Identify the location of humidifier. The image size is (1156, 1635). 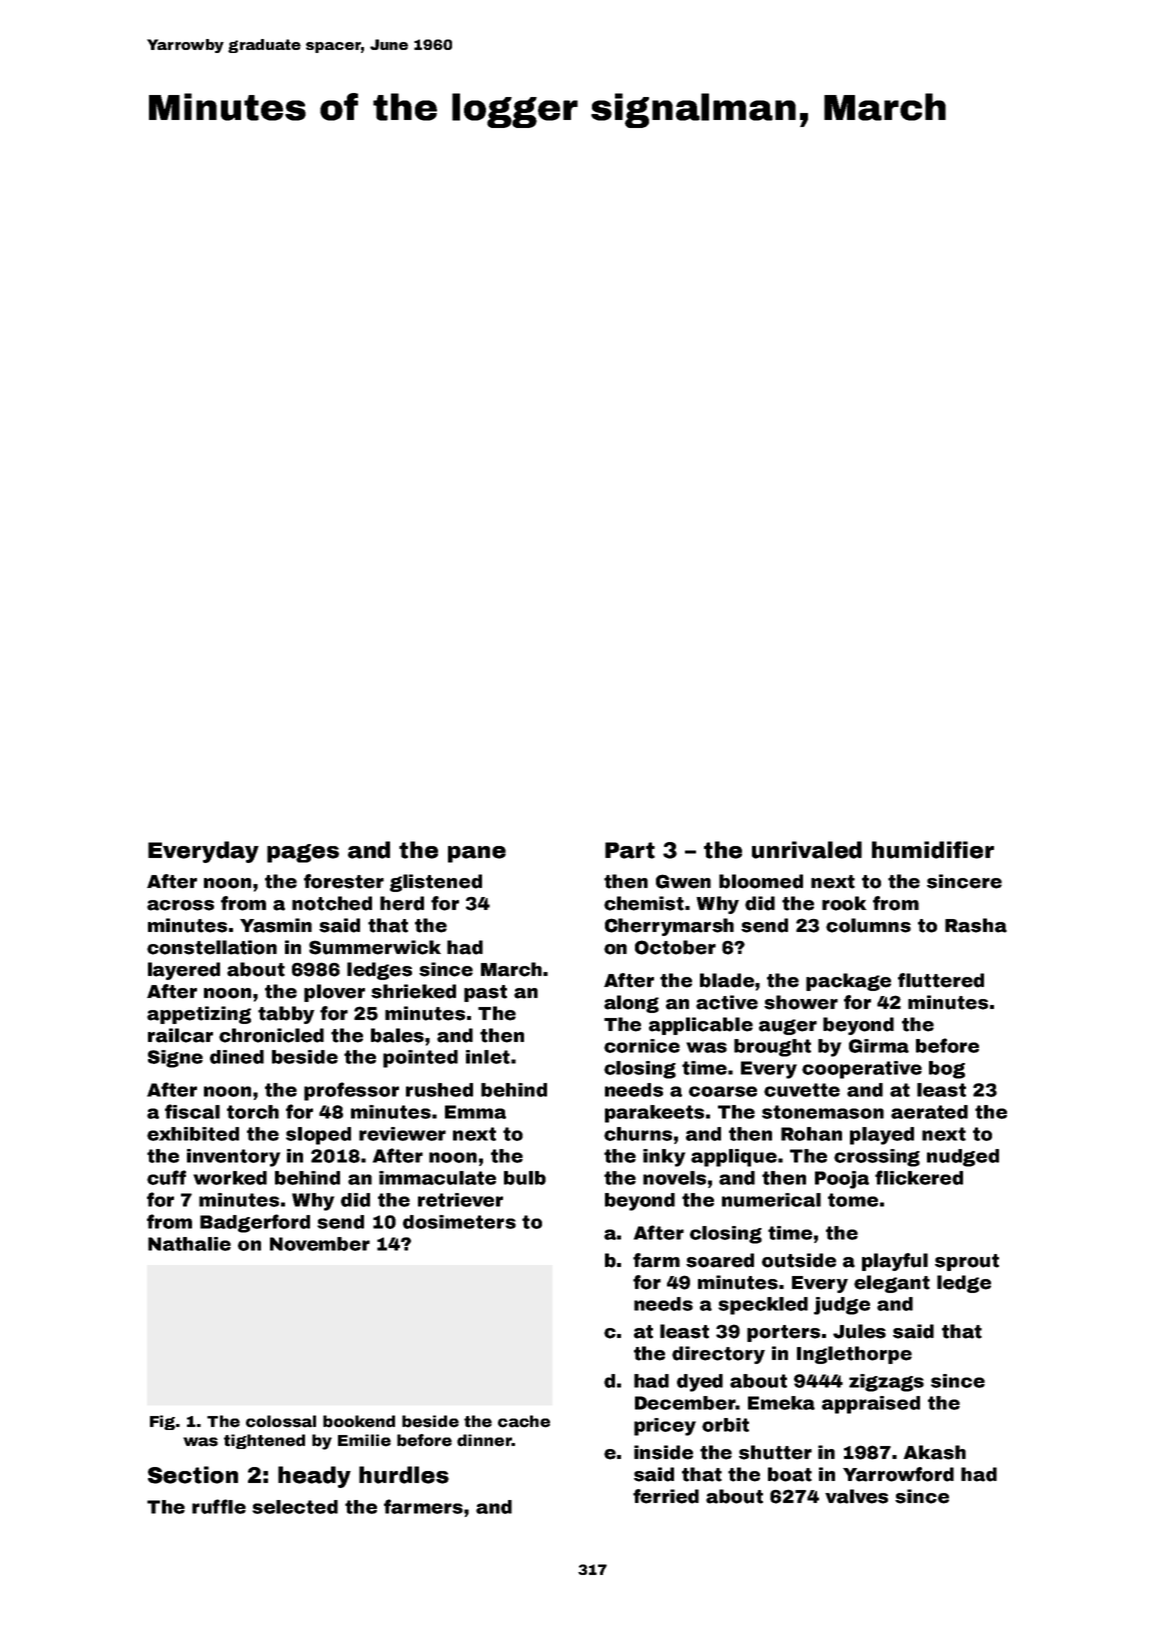
(933, 850).
